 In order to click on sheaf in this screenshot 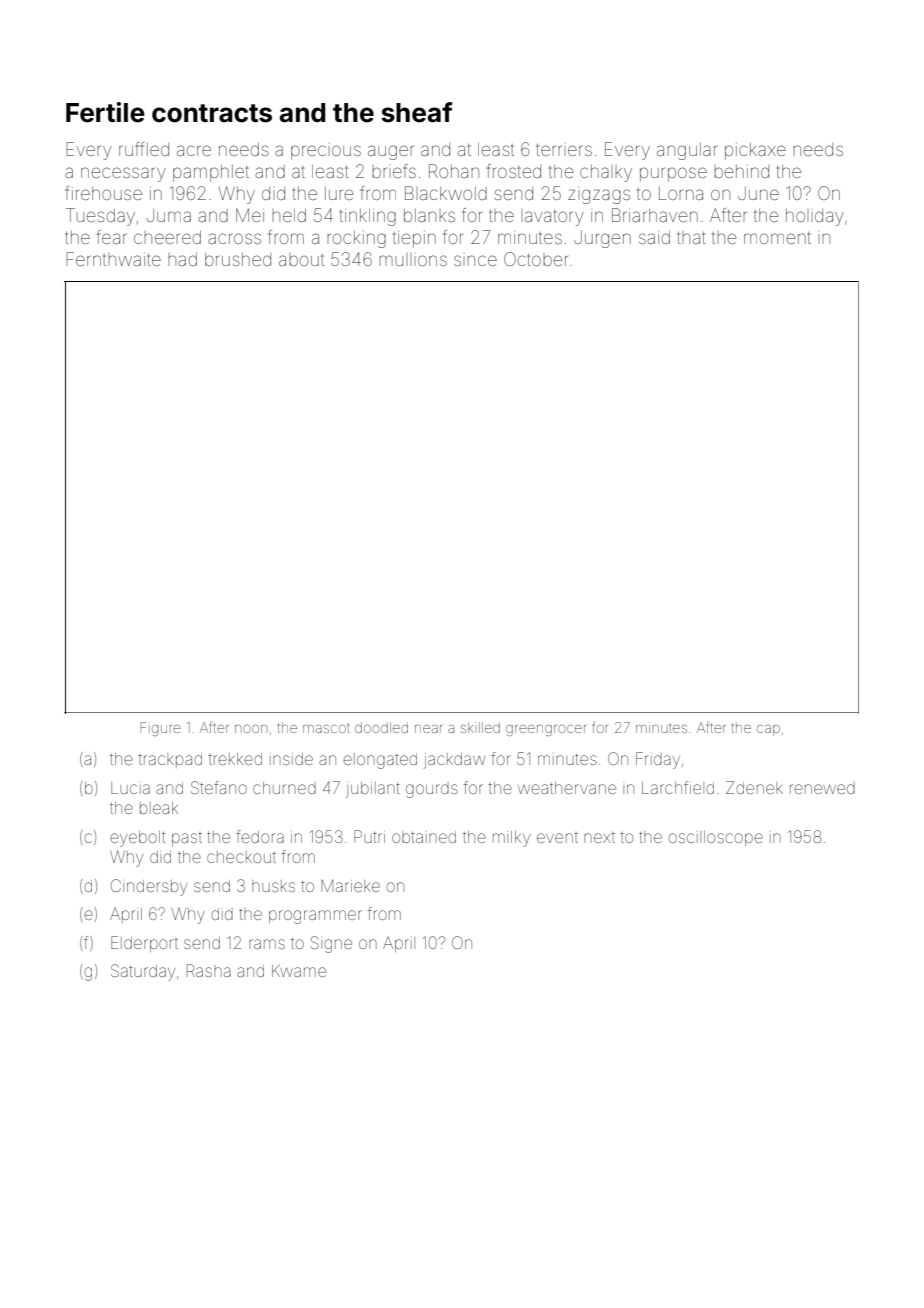, I will do `click(417, 112)`.
